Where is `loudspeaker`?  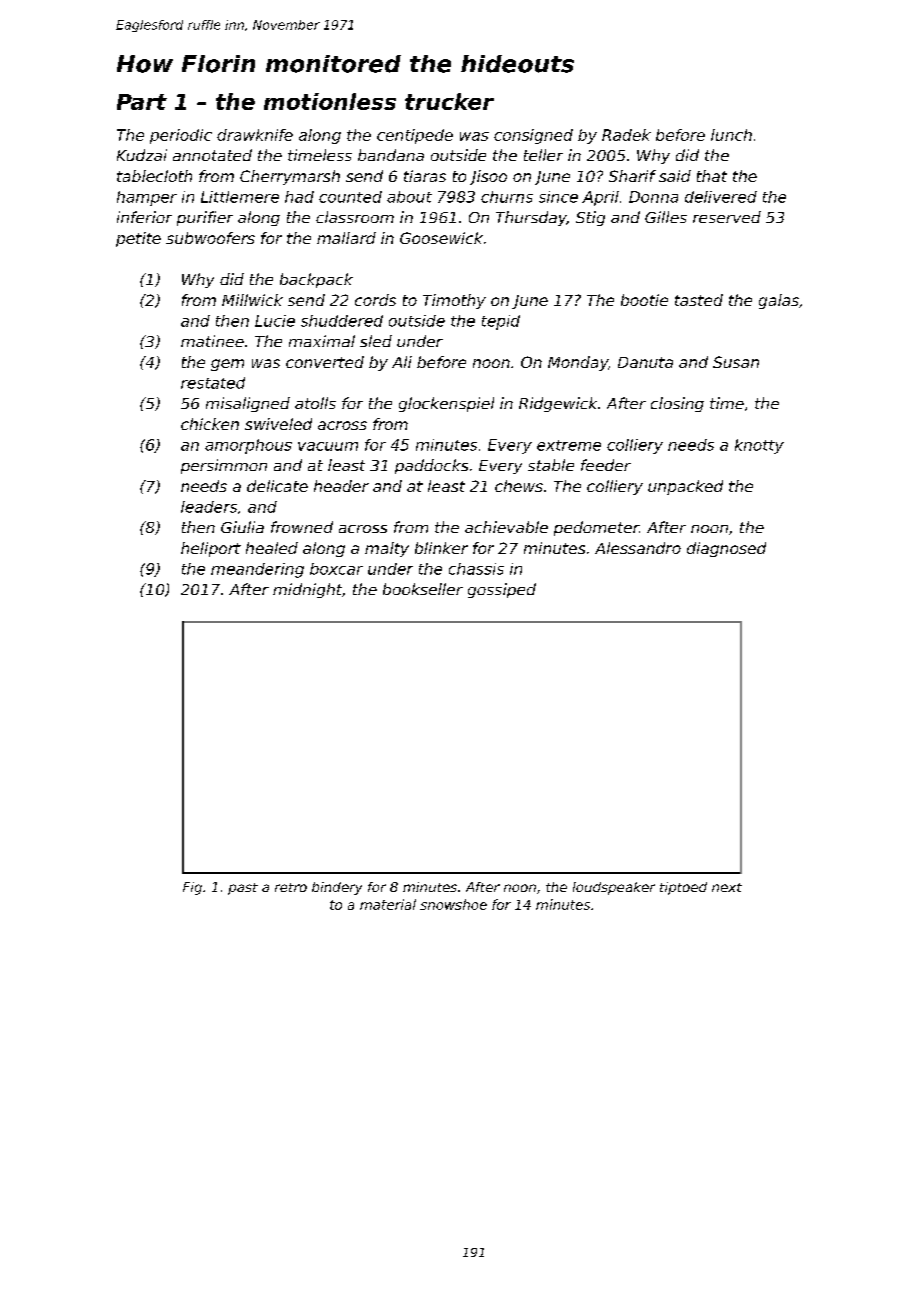
loudspeaker is located at coordinates (614, 888).
